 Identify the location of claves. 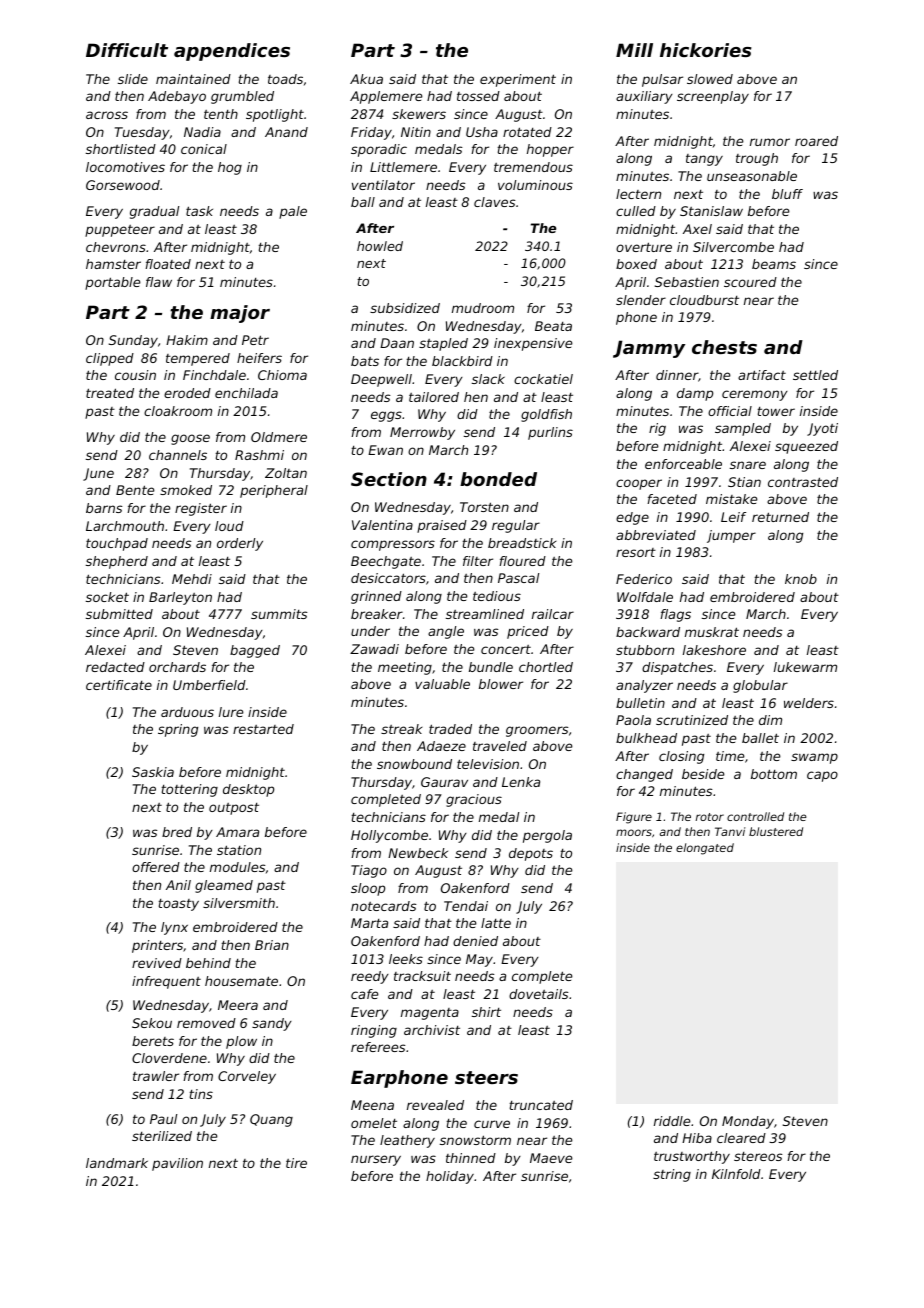
(494, 202).
